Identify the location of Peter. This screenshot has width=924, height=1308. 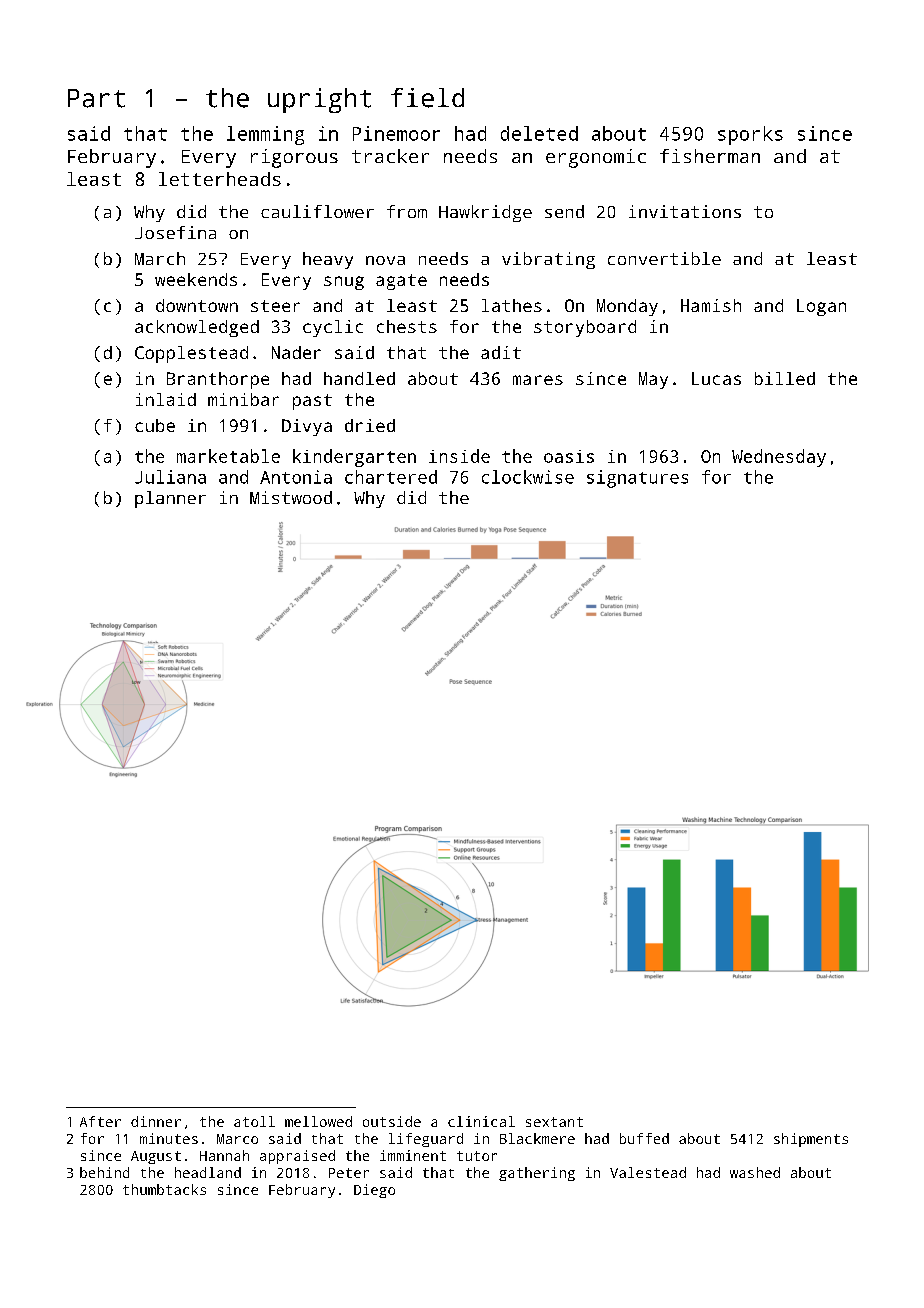
(349, 1173).
